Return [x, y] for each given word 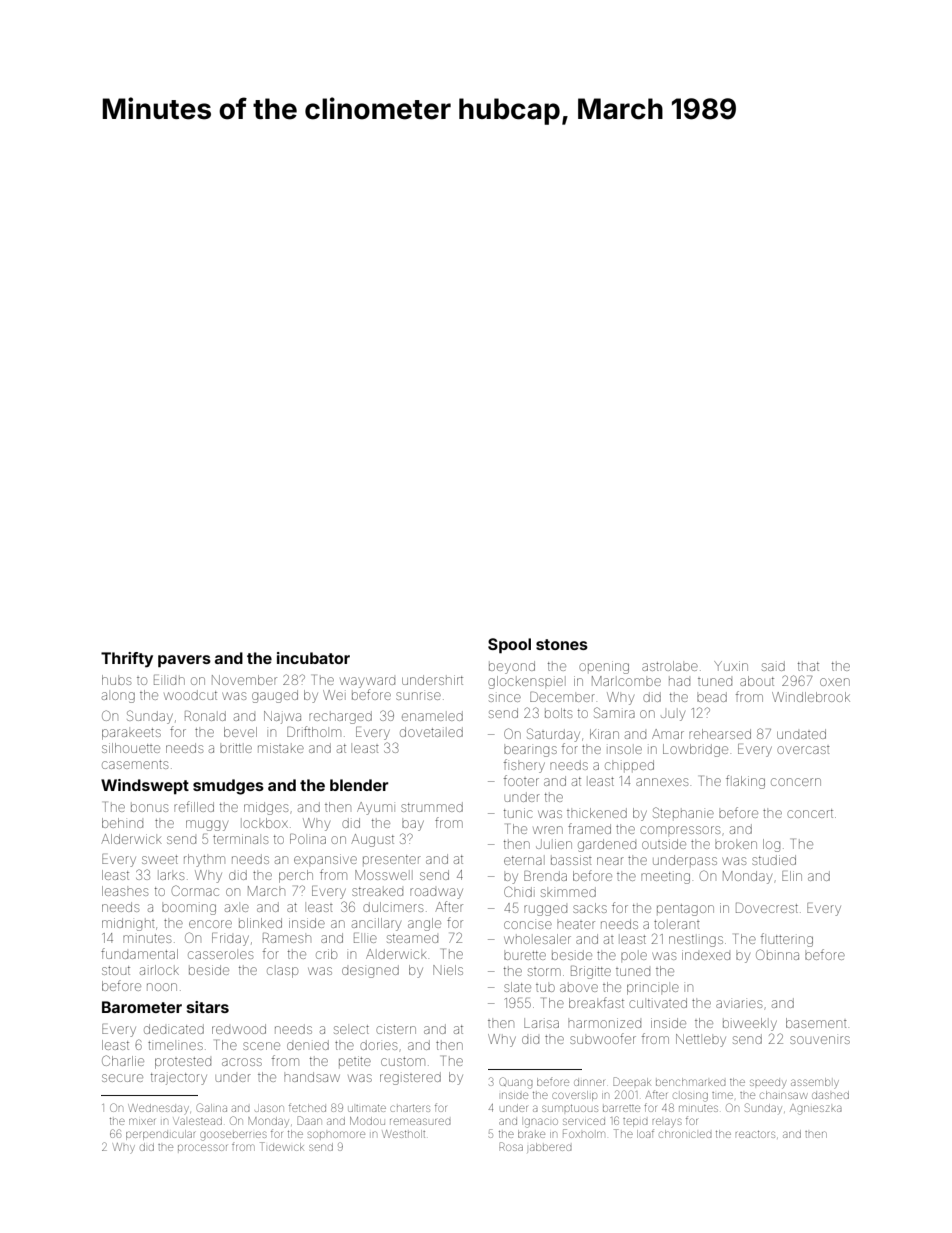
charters [410, 1108]
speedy [768, 1084]
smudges [228, 787]
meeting [665, 878]
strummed [432, 807]
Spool [509, 646]
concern [796, 782]
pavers [184, 661]
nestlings [696, 941]
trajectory [179, 1079]
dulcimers [393, 907]
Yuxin [731, 666]
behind [122, 823]
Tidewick [282, 1146]
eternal [523, 860]
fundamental [139, 953]
